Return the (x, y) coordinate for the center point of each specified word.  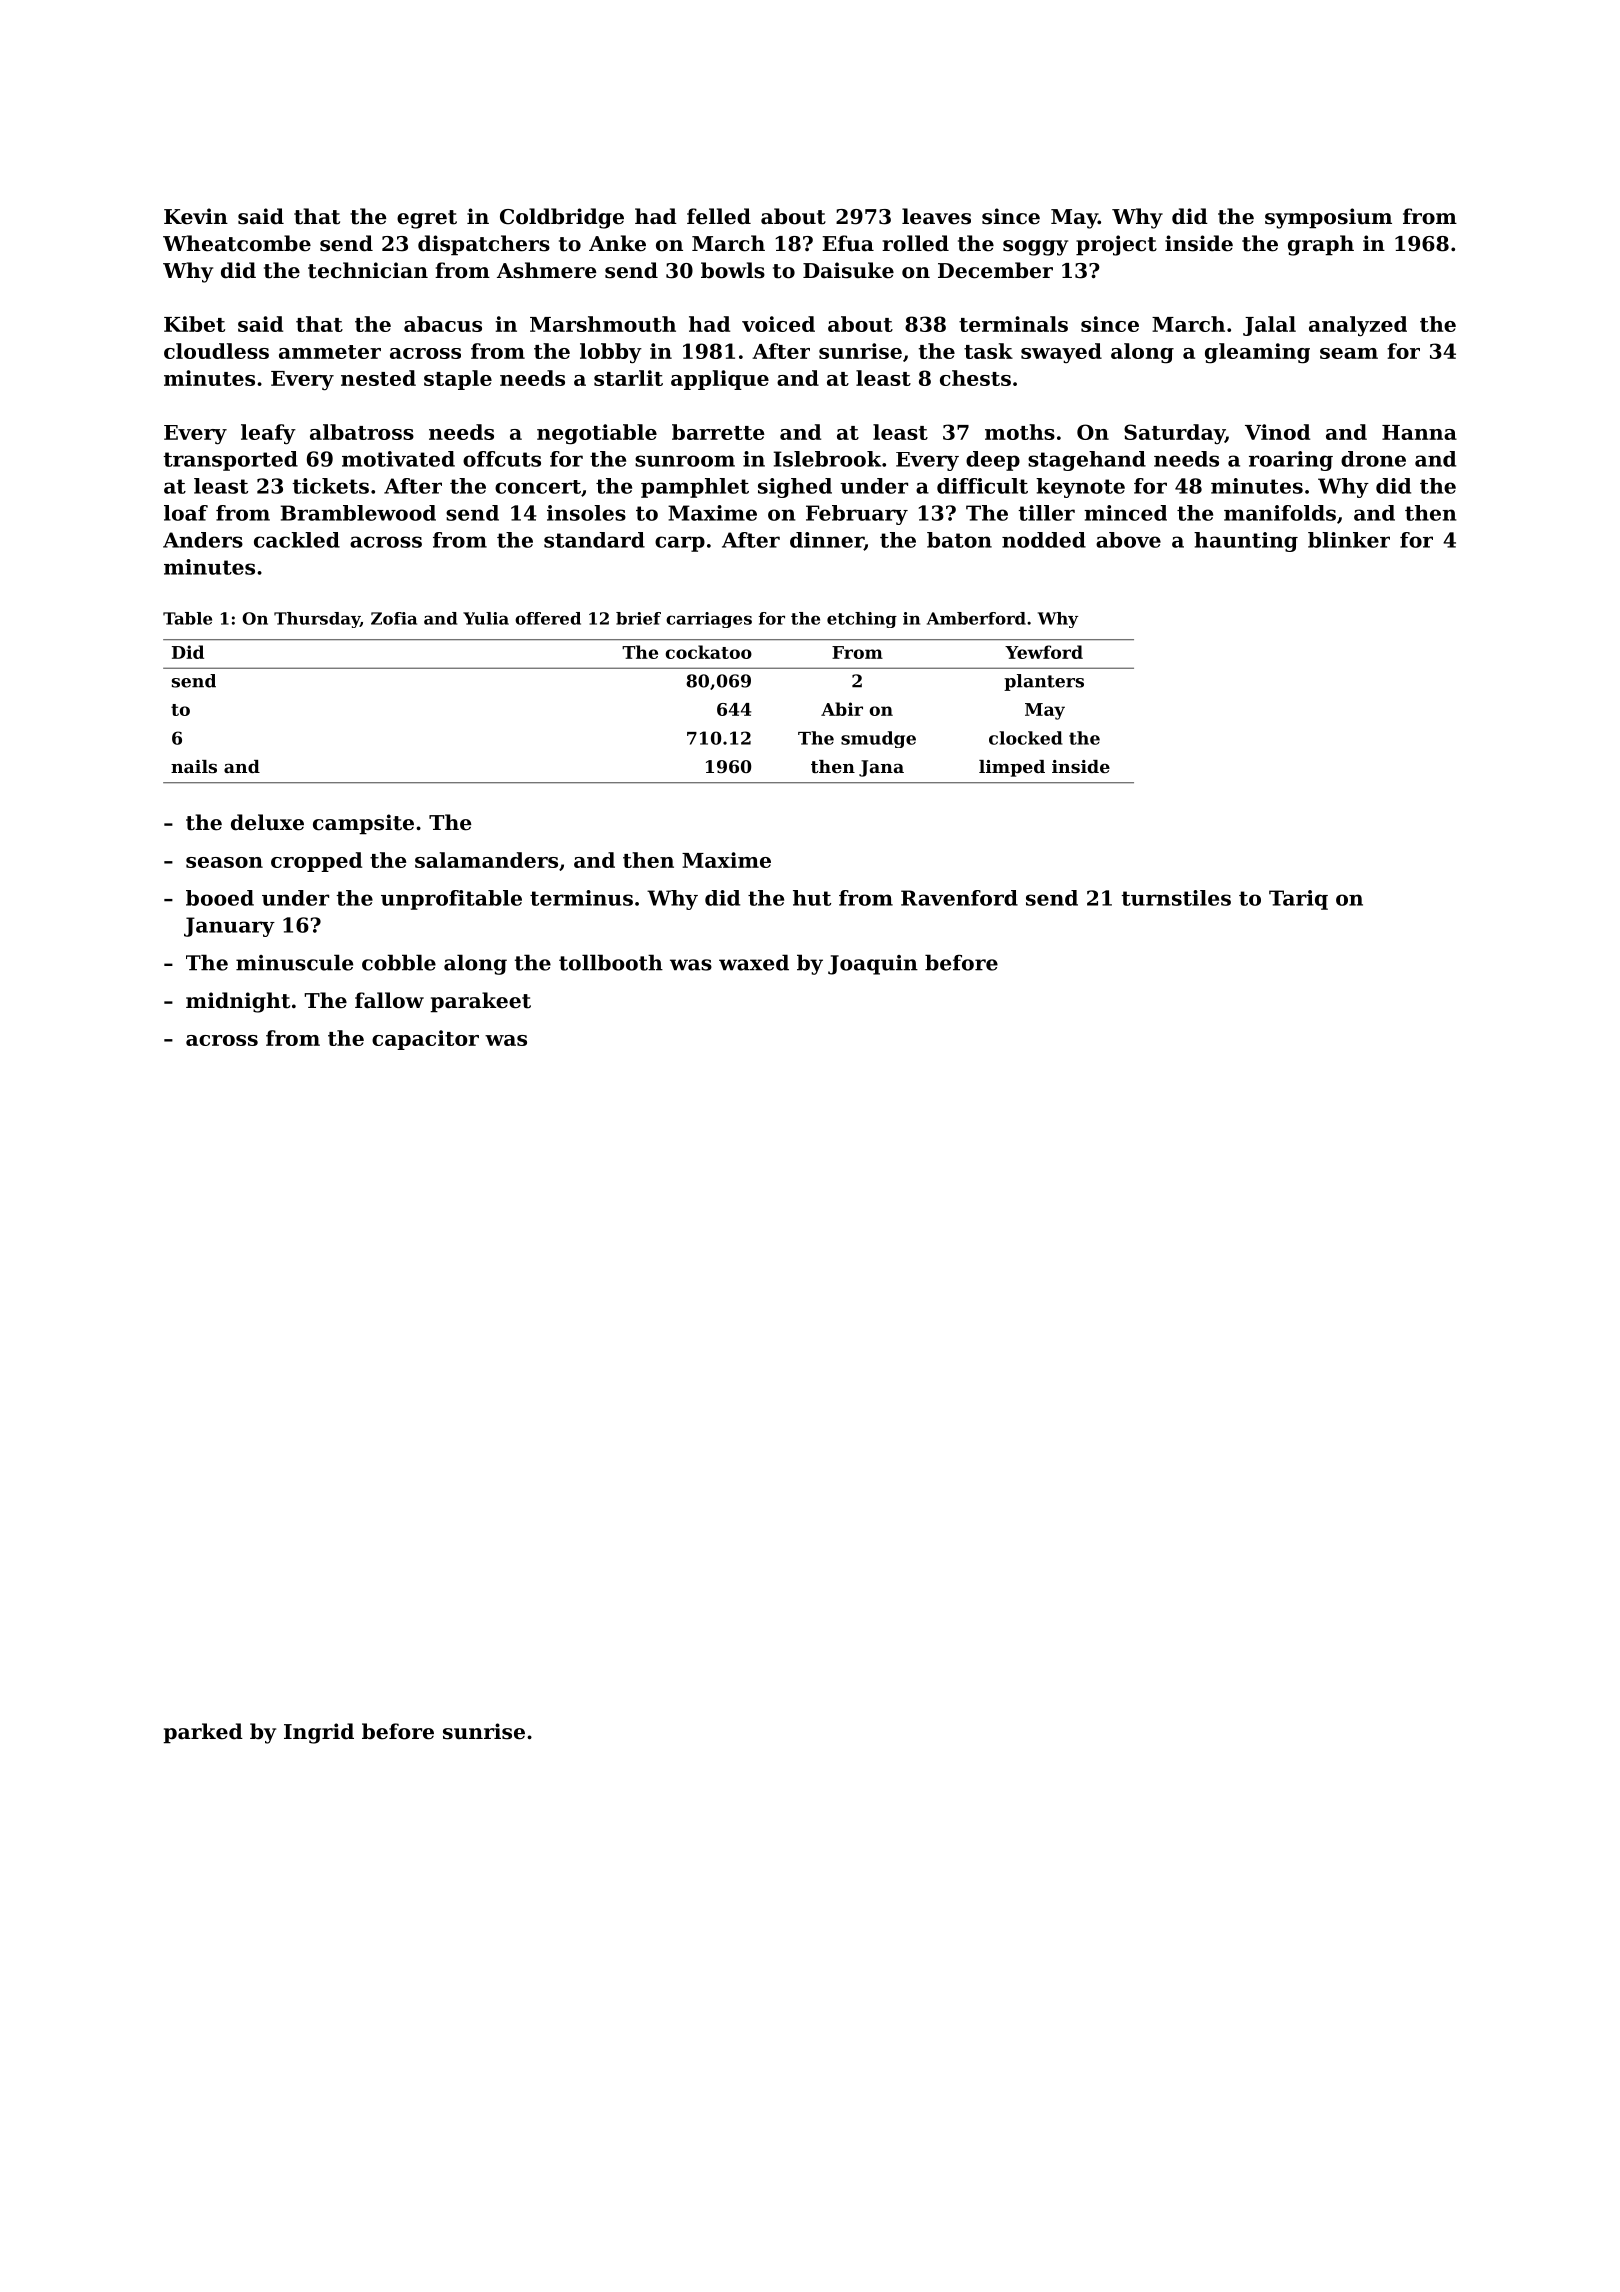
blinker (1349, 540)
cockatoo (708, 652)
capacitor (425, 1040)
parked (203, 1733)
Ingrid (319, 1733)
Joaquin (873, 965)
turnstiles (1176, 898)
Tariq (1298, 900)
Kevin (196, 216)
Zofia (394, 618)
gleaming (1257, 353)
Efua (848, 243)
